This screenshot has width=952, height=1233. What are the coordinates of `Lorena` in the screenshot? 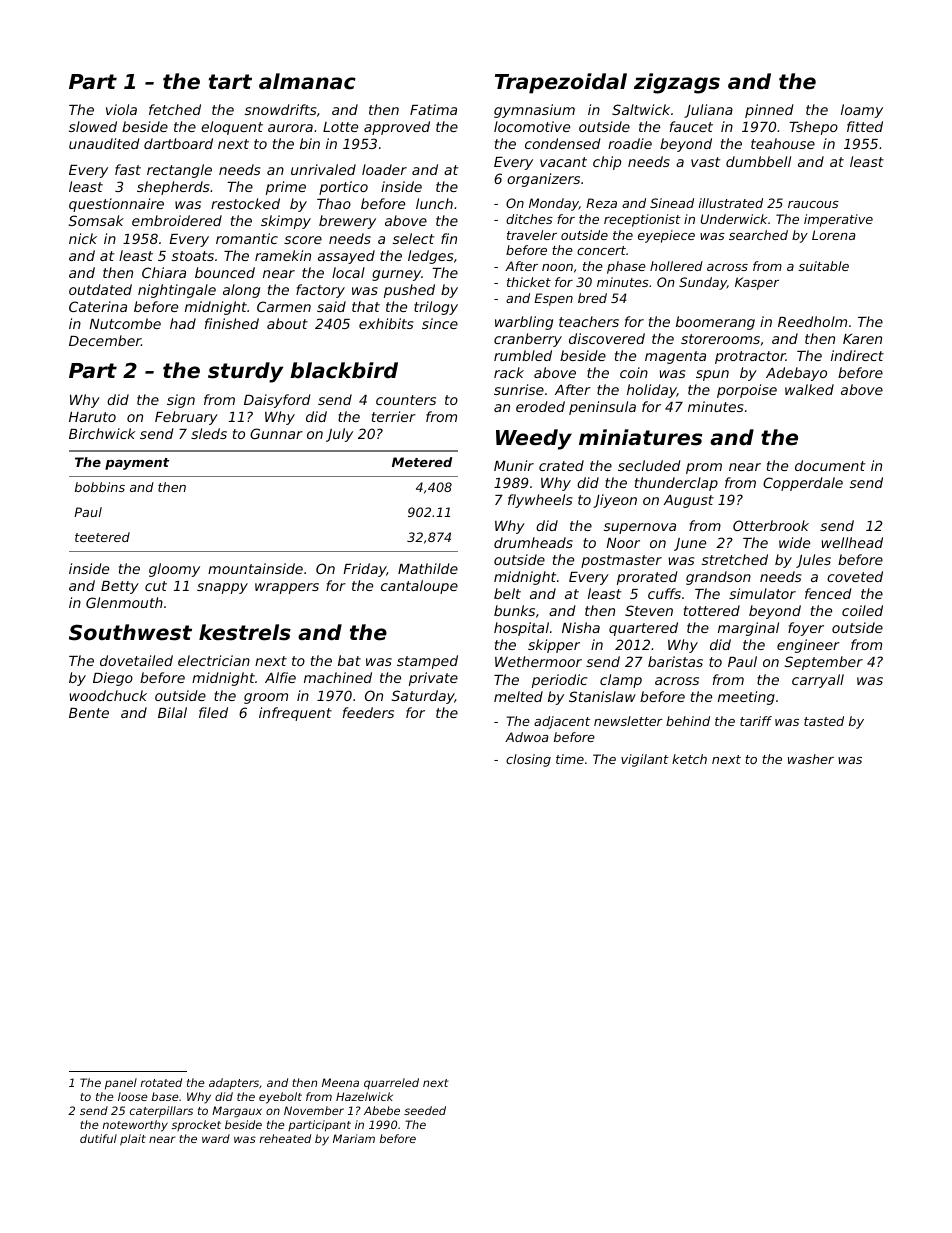 It's located at (833, 235).
